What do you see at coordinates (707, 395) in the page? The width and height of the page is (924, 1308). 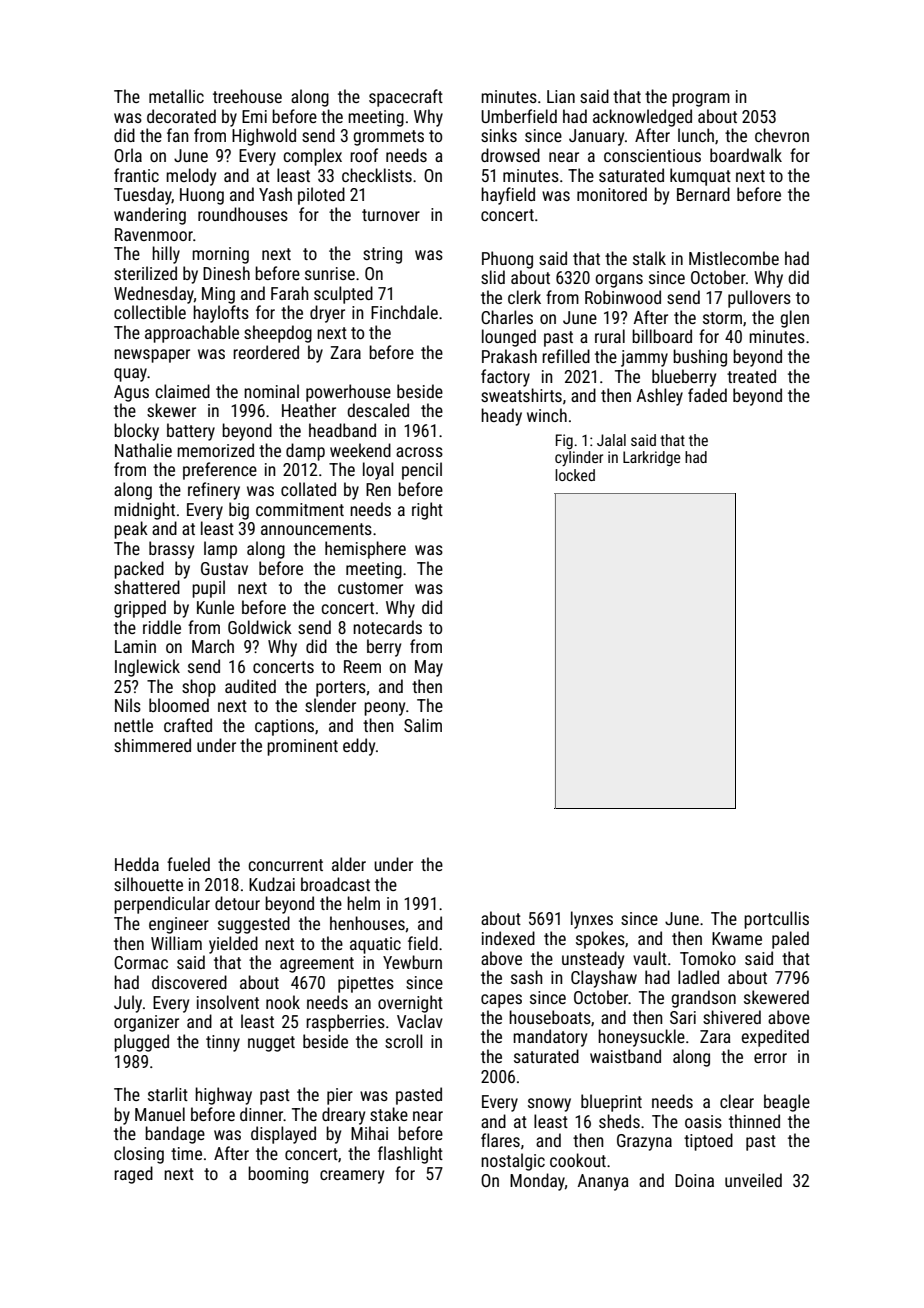 I see `faded` at bounding box center [707, 395].
